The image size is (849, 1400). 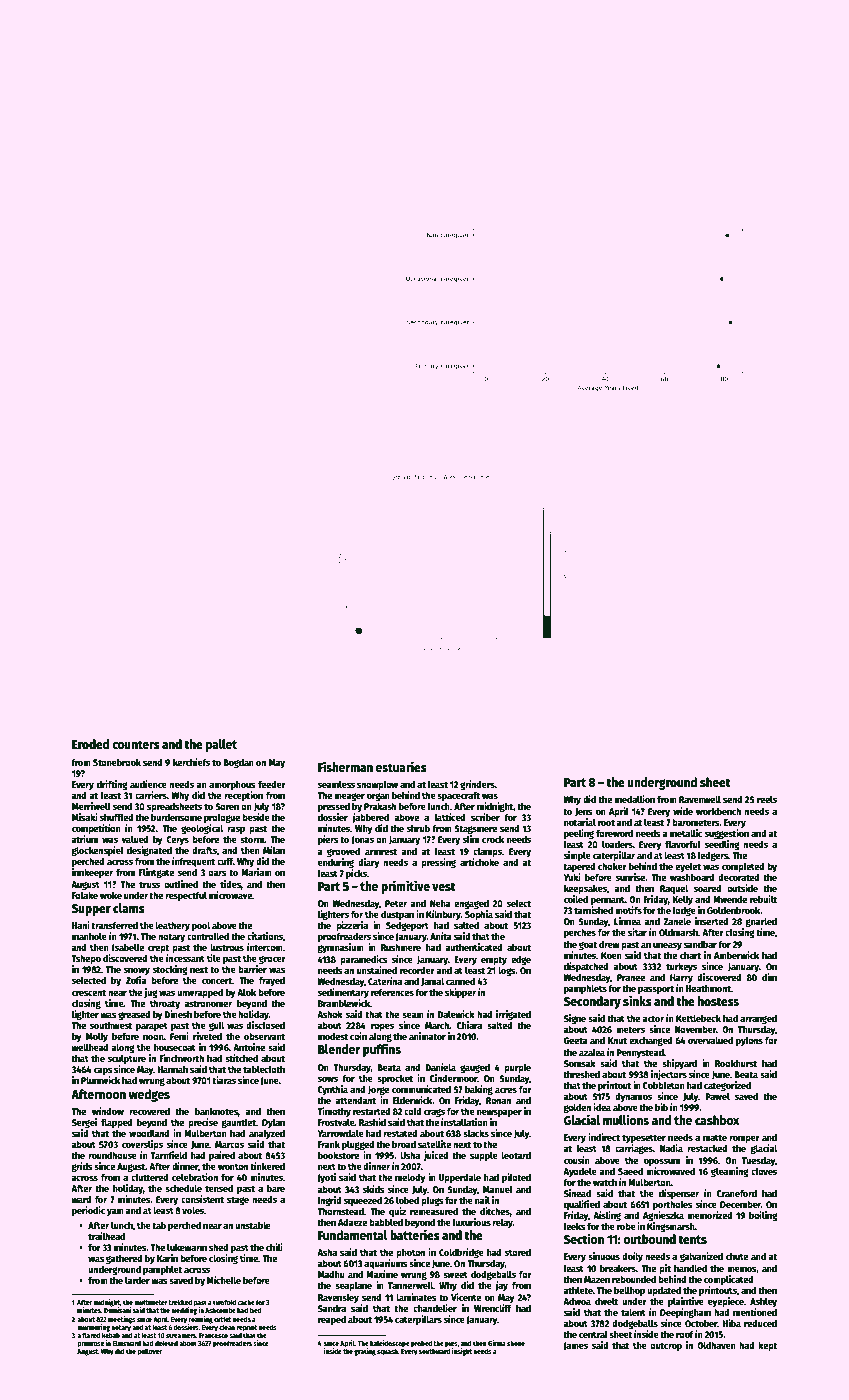 I want to click on references, so click(x=392, y=992).
